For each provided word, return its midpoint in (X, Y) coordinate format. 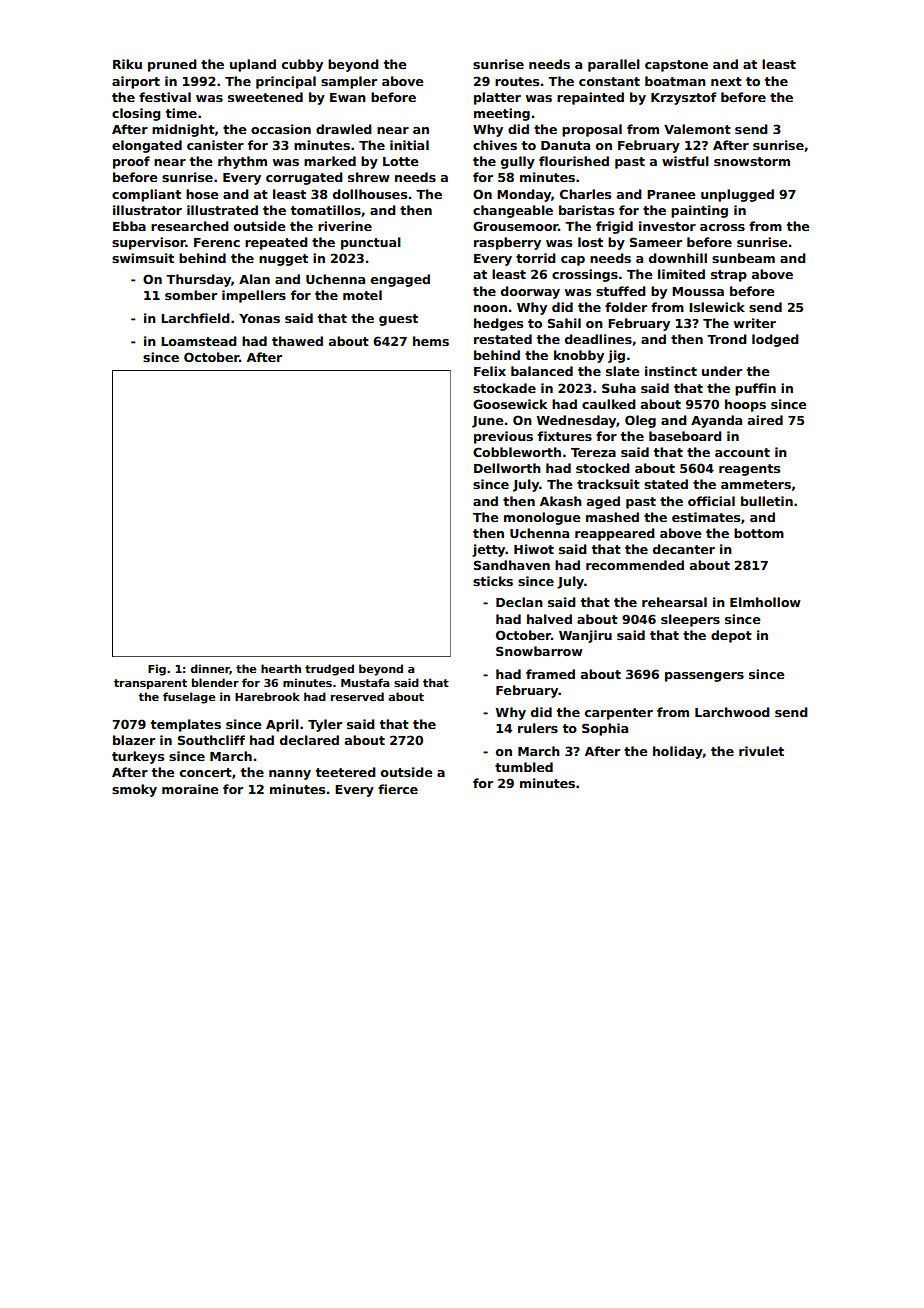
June (487, 422)
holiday (678, 752)
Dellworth (507, 468)
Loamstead (199, 341)
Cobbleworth (517, 452)
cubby (302, 65)
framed (550, 674)
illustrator (147, 210)
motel (362, 295)
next (726, 81)
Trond (727, 339)
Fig (157, 670)
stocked (603, 468)
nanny (290, 775)
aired (765, 420)
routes (517, 81)
